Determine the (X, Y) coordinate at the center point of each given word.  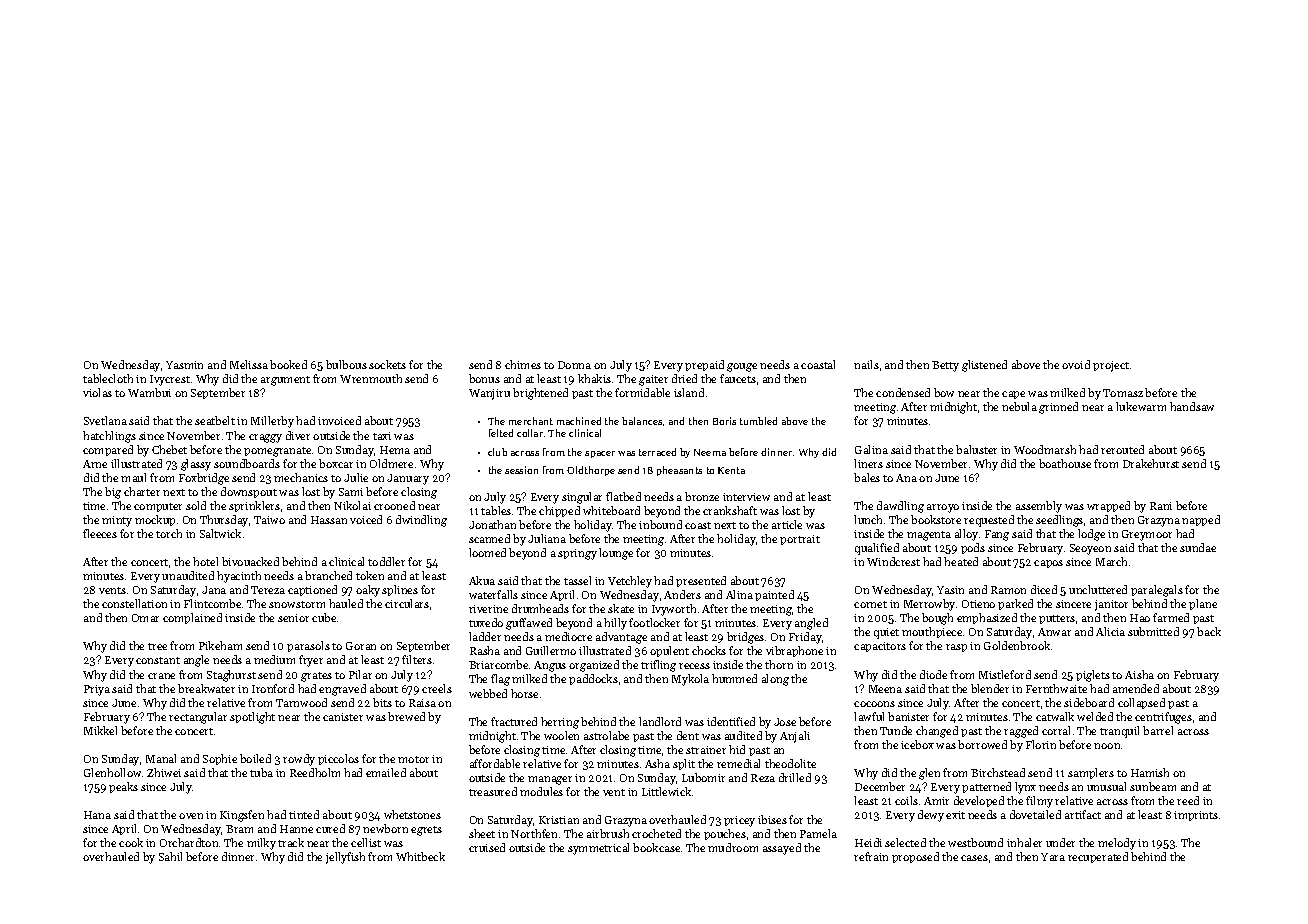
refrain (871, 856)
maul (133, 477)
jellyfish (345, 858)
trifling (658, 666)
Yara (1053, 857)
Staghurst (231, 676)
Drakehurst (1151, 463)
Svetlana (105, 420)
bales (867, 477)
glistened (984, 366)
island (689, 392)
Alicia (1110, 631)
